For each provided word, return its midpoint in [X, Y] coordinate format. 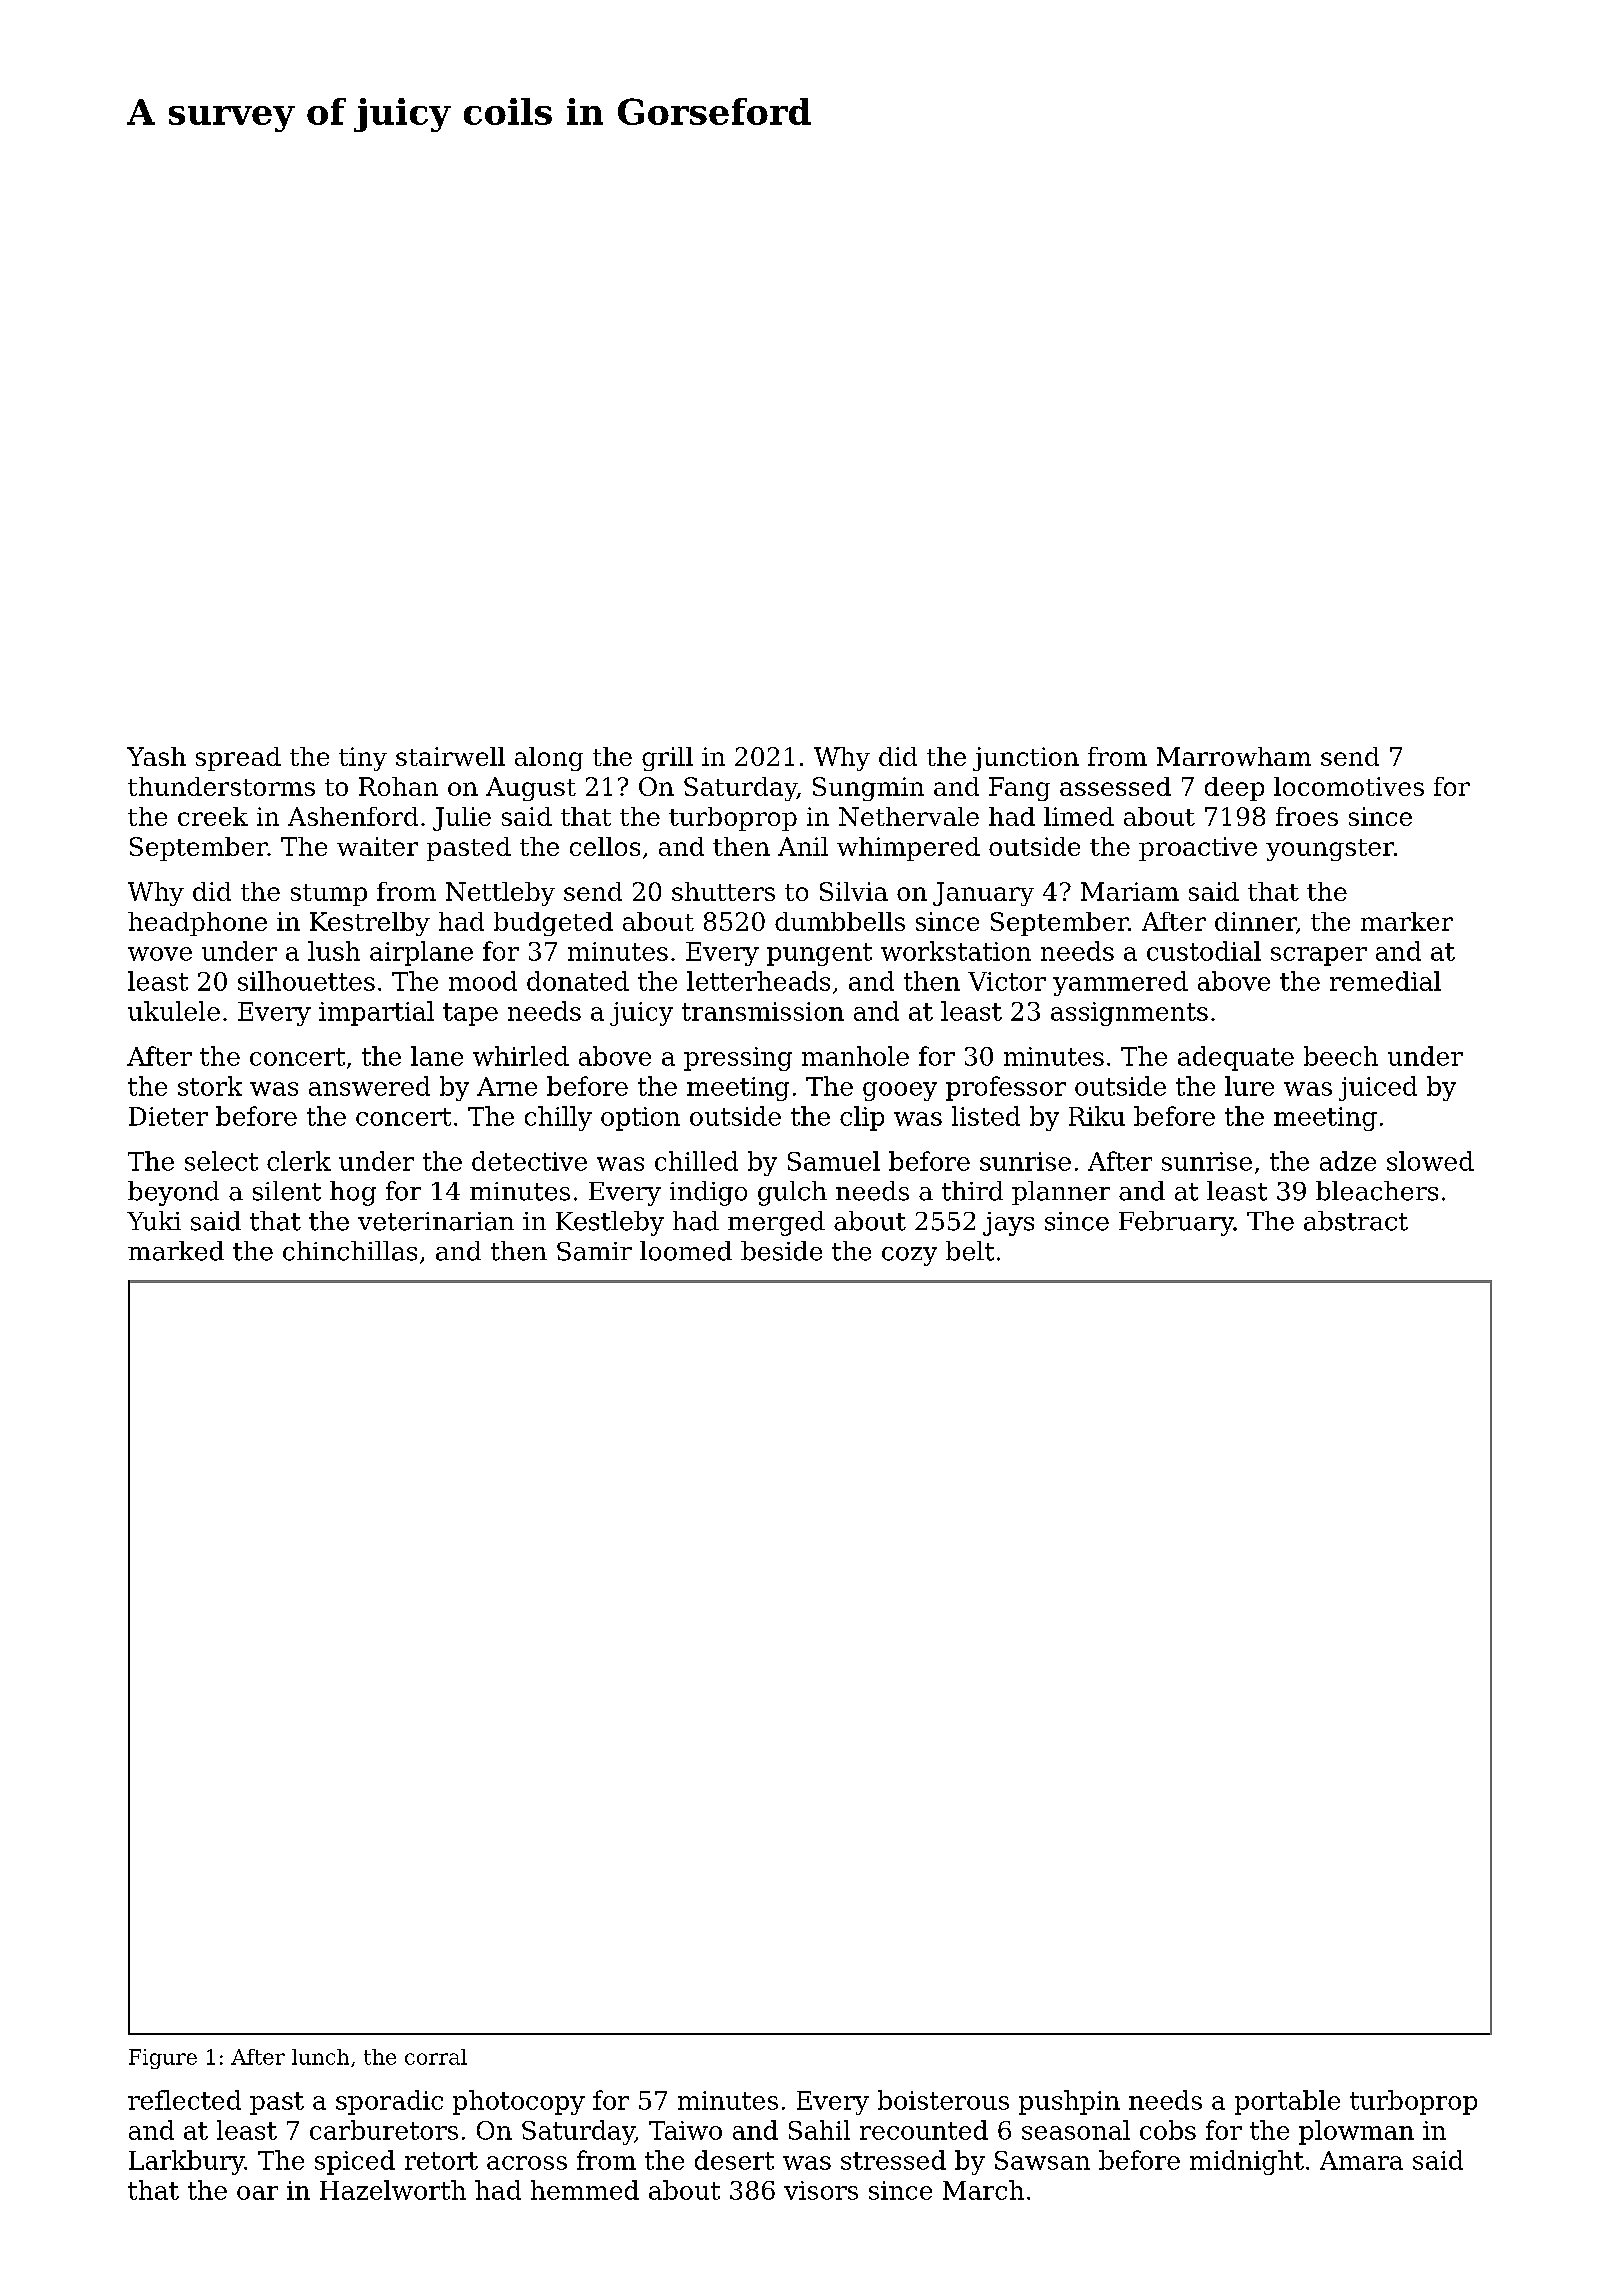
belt [970, 1251]
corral [436, 2057]
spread [238, 759]
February [1176, 1223]
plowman [1356, 2132]
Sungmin [868, 789]
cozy [909, 1256]
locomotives [1349, 786]
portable [1287, 2102]
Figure [163, 2059]
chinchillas [350, 1251]
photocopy [519, 2102]
